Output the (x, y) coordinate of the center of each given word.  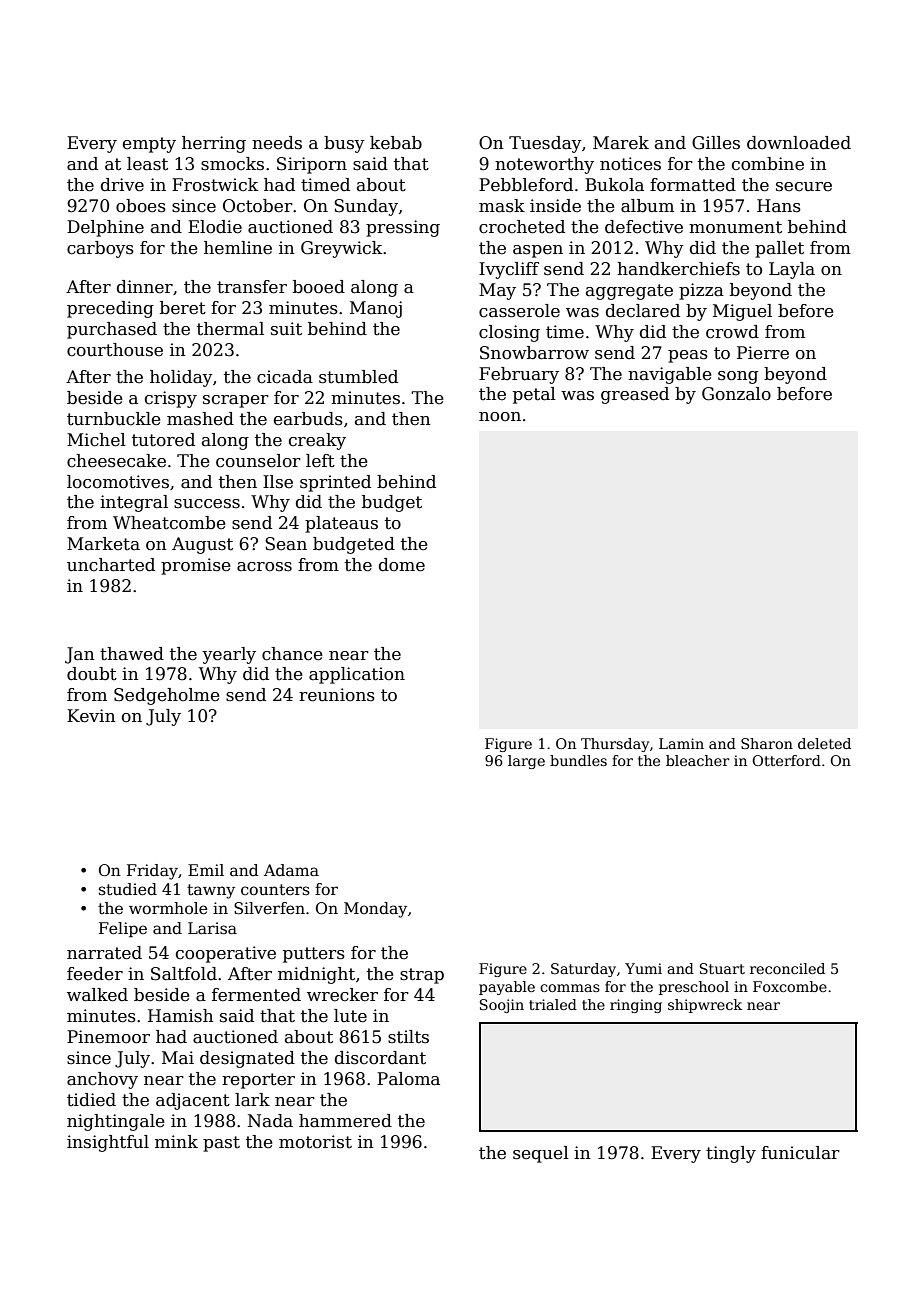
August (202, 545)
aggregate (629, 292)
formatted (693, 185)
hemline (238, 248)
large (526, 762)
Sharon (767, 743)
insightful (108, 1143)
